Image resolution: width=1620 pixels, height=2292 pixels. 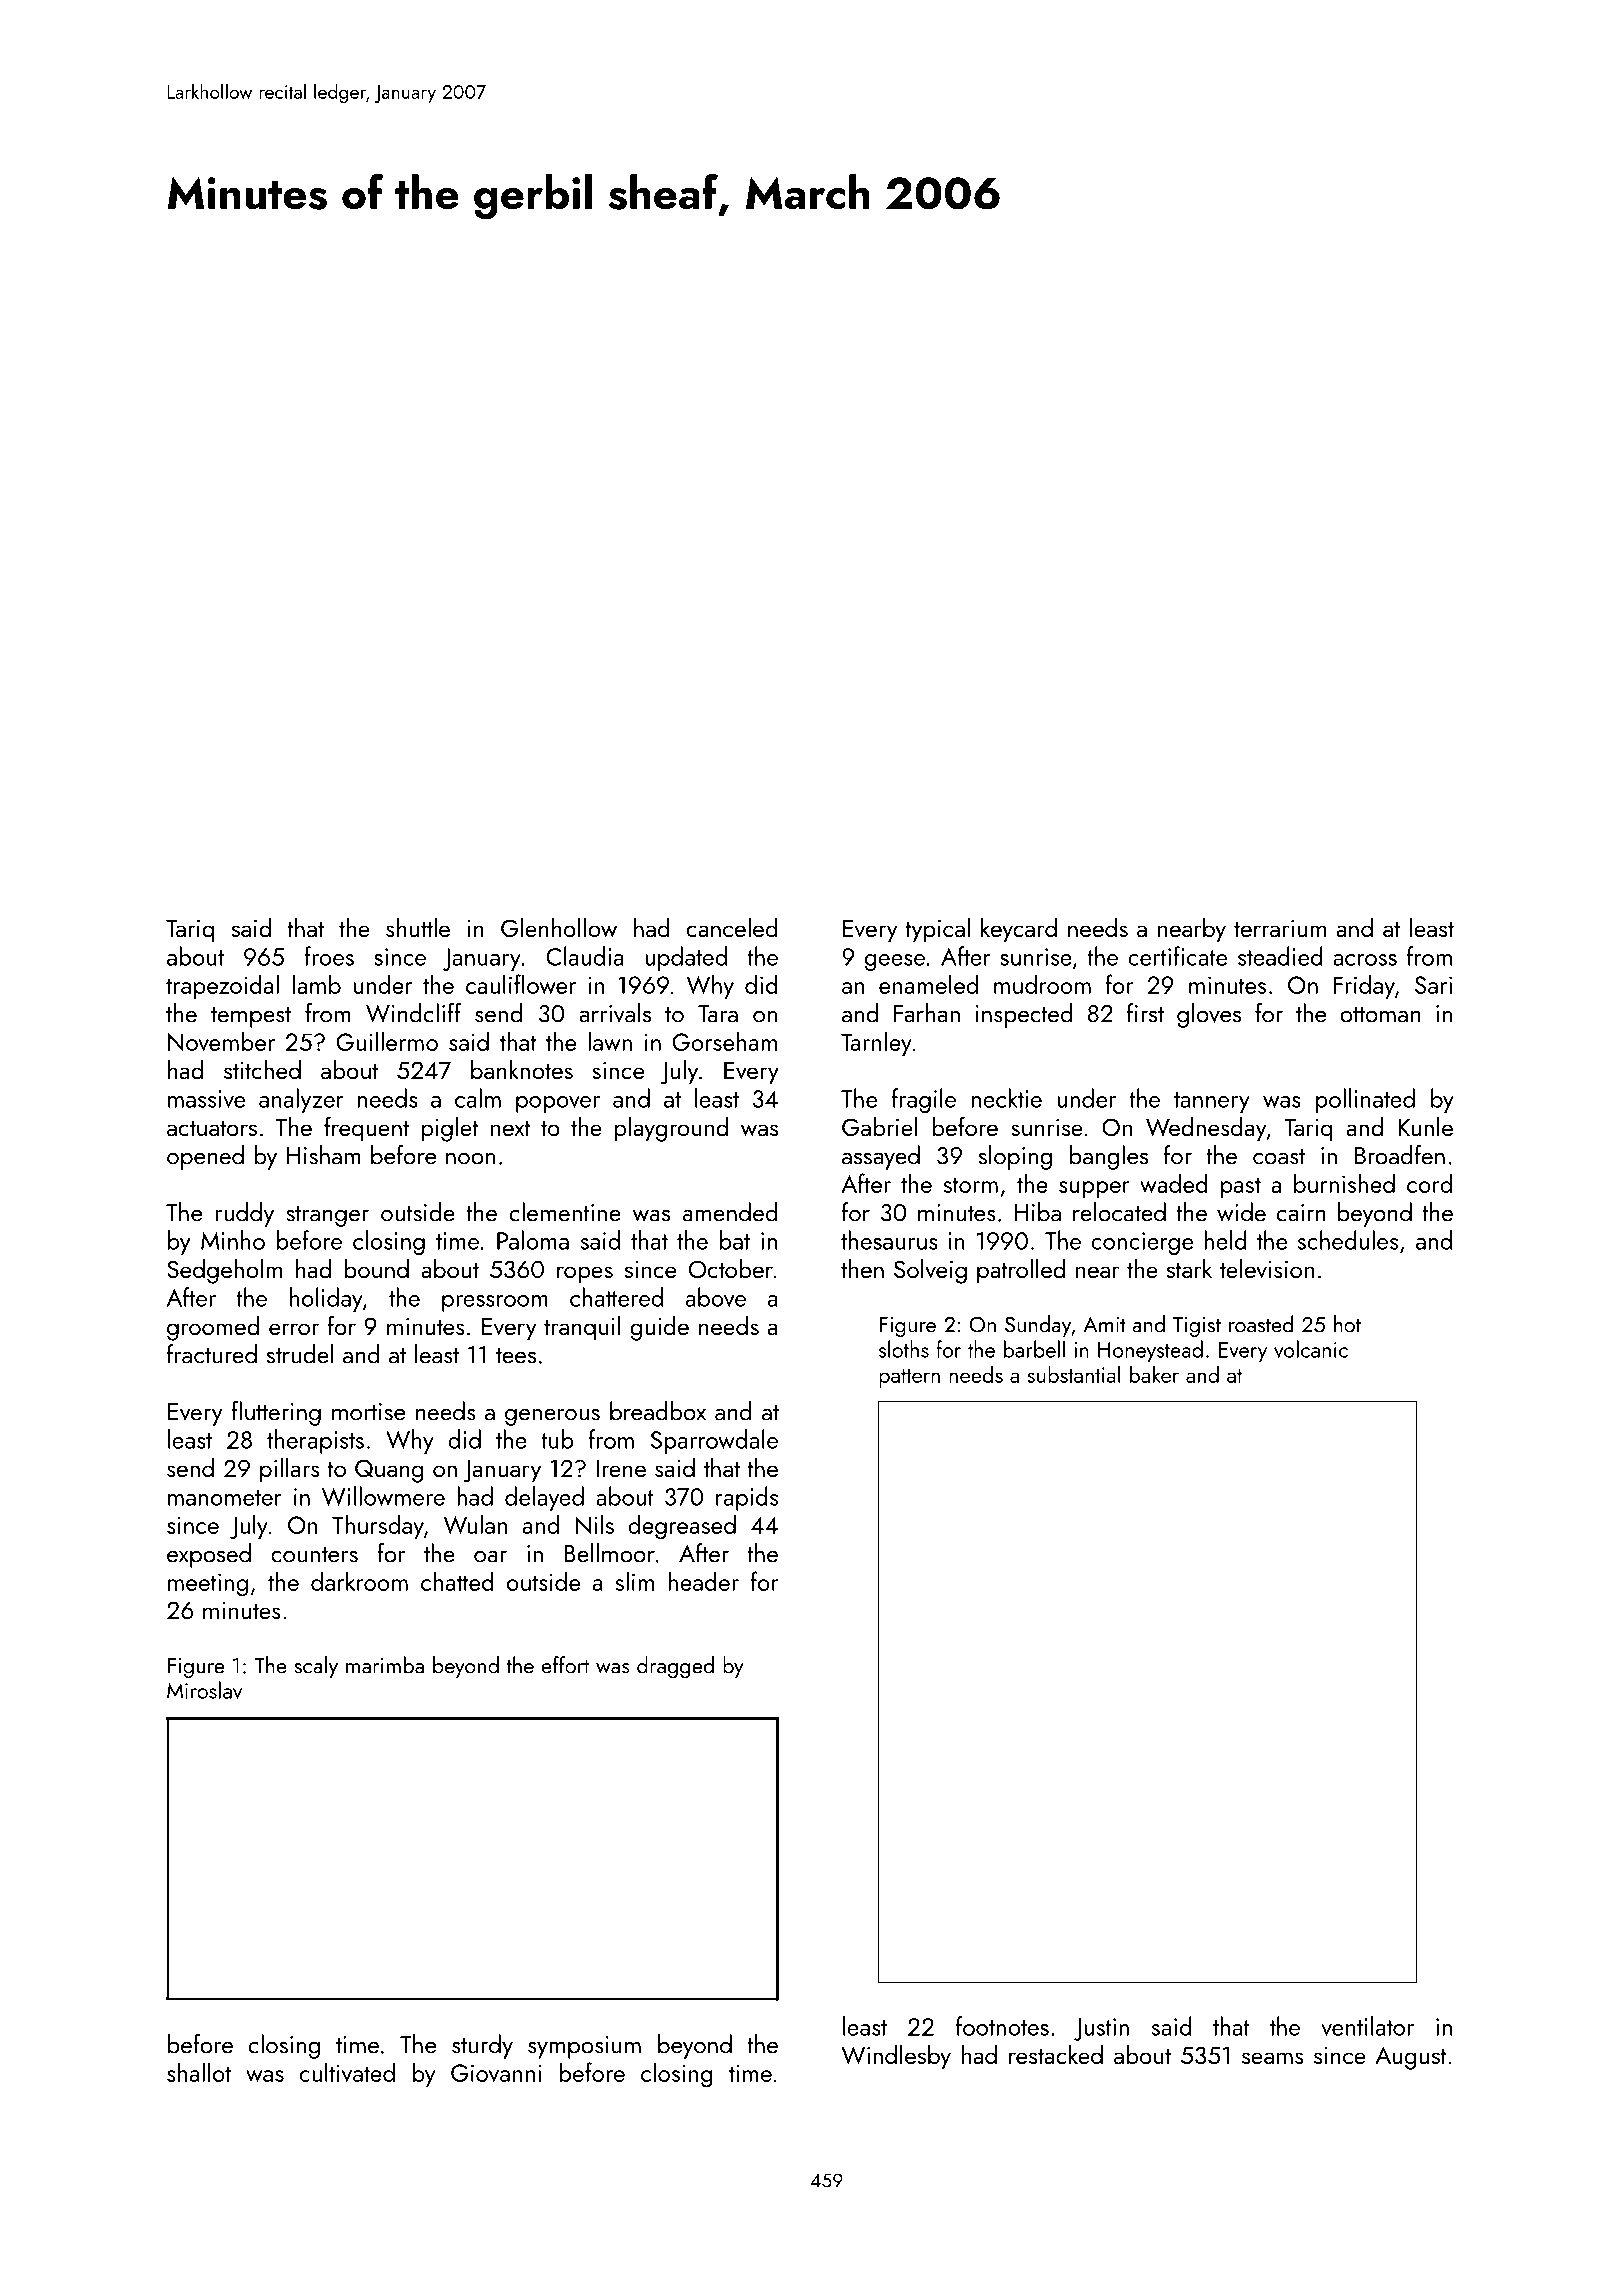 What do you see at coordinates (703, 1581) in the screenshot?
I see `header` at bounding box center [703, 1581].
